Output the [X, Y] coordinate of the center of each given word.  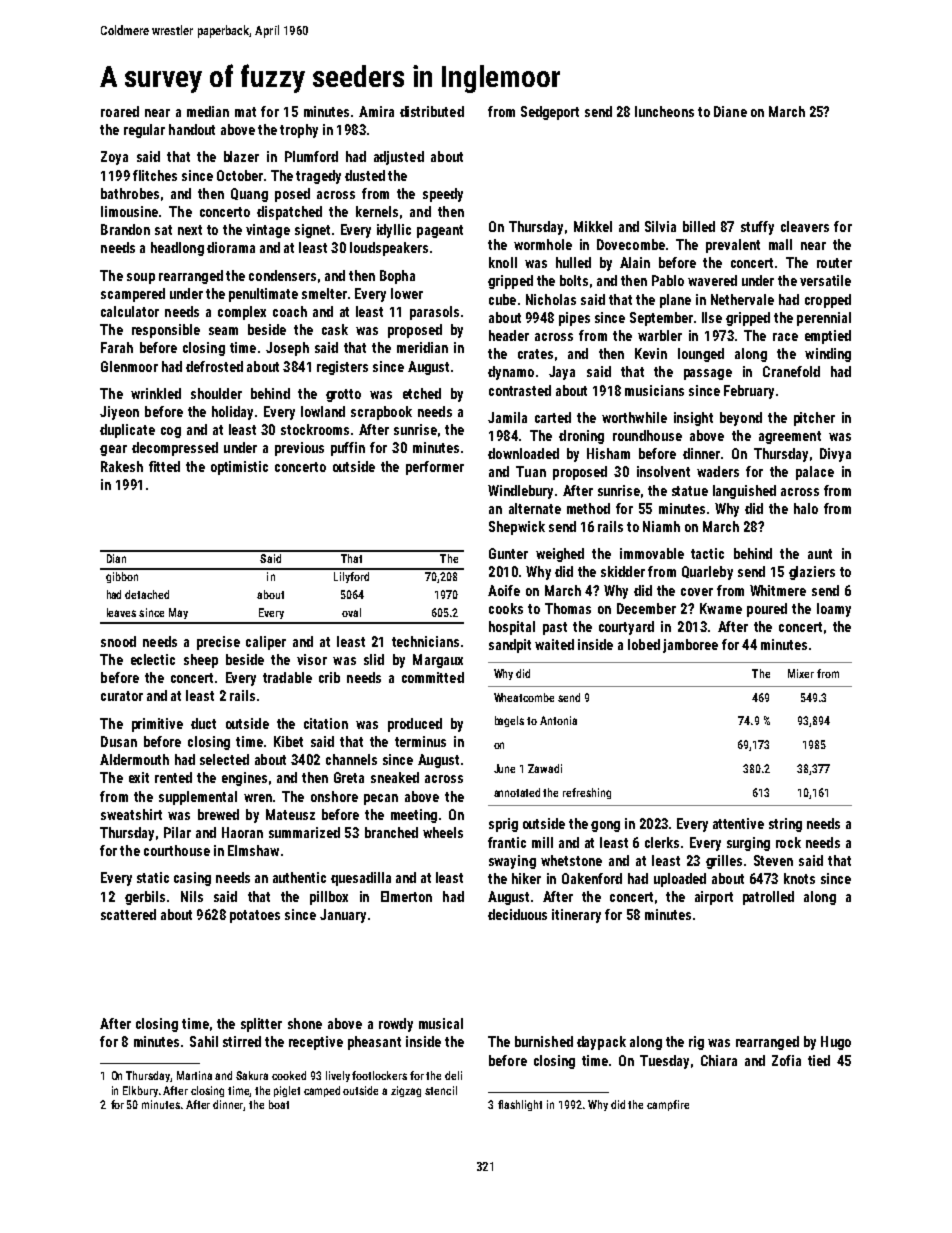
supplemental [198, 798]
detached [147, 594]
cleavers [805, 226]
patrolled [768, 898]
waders [718, 471]
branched [391, 832]
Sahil [204, 1041]
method [588, 508]
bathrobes [130, 193]
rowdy [396, 1025]
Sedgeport [550, 113]
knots [799, 878]
